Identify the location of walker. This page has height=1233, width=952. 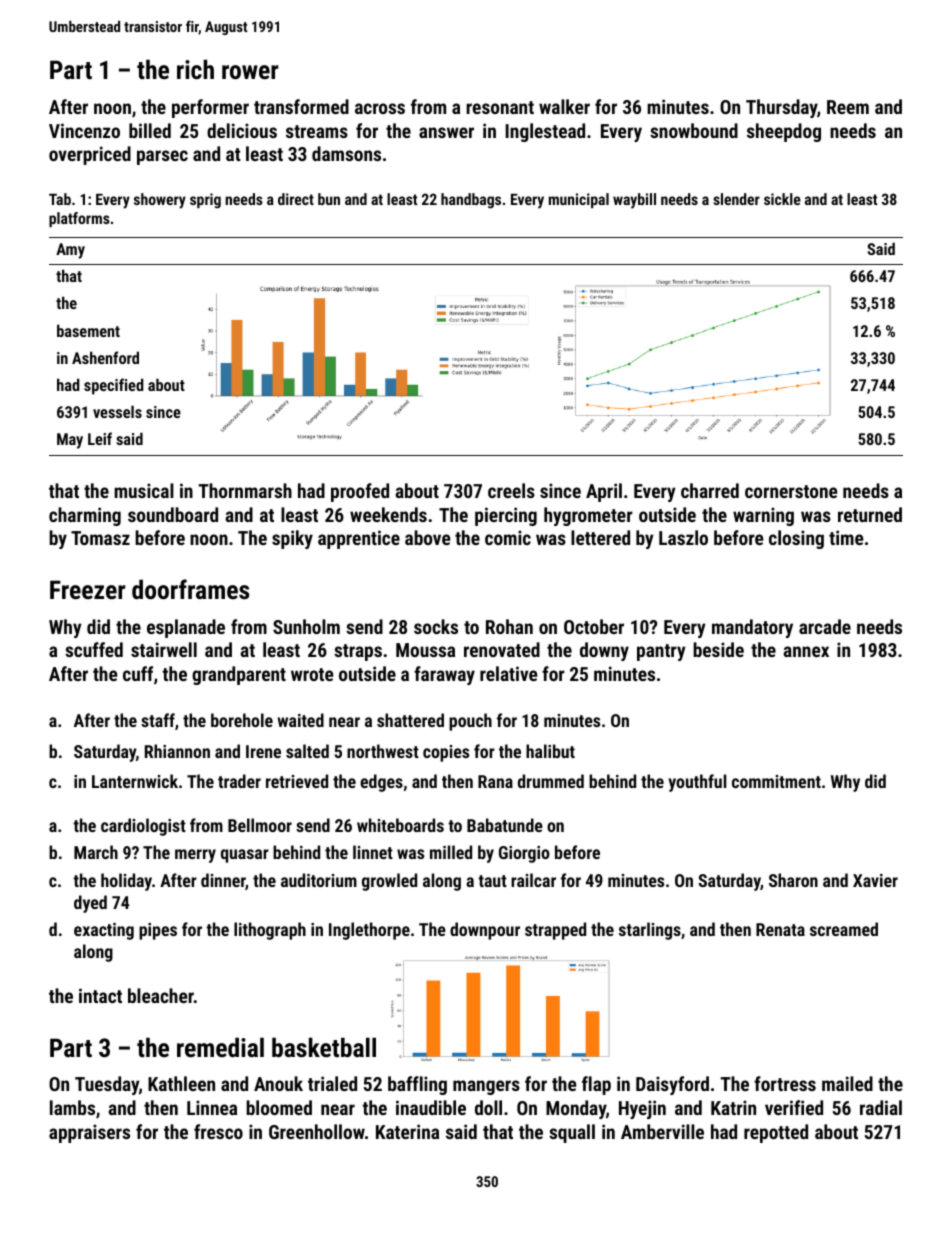
(564, 106).
